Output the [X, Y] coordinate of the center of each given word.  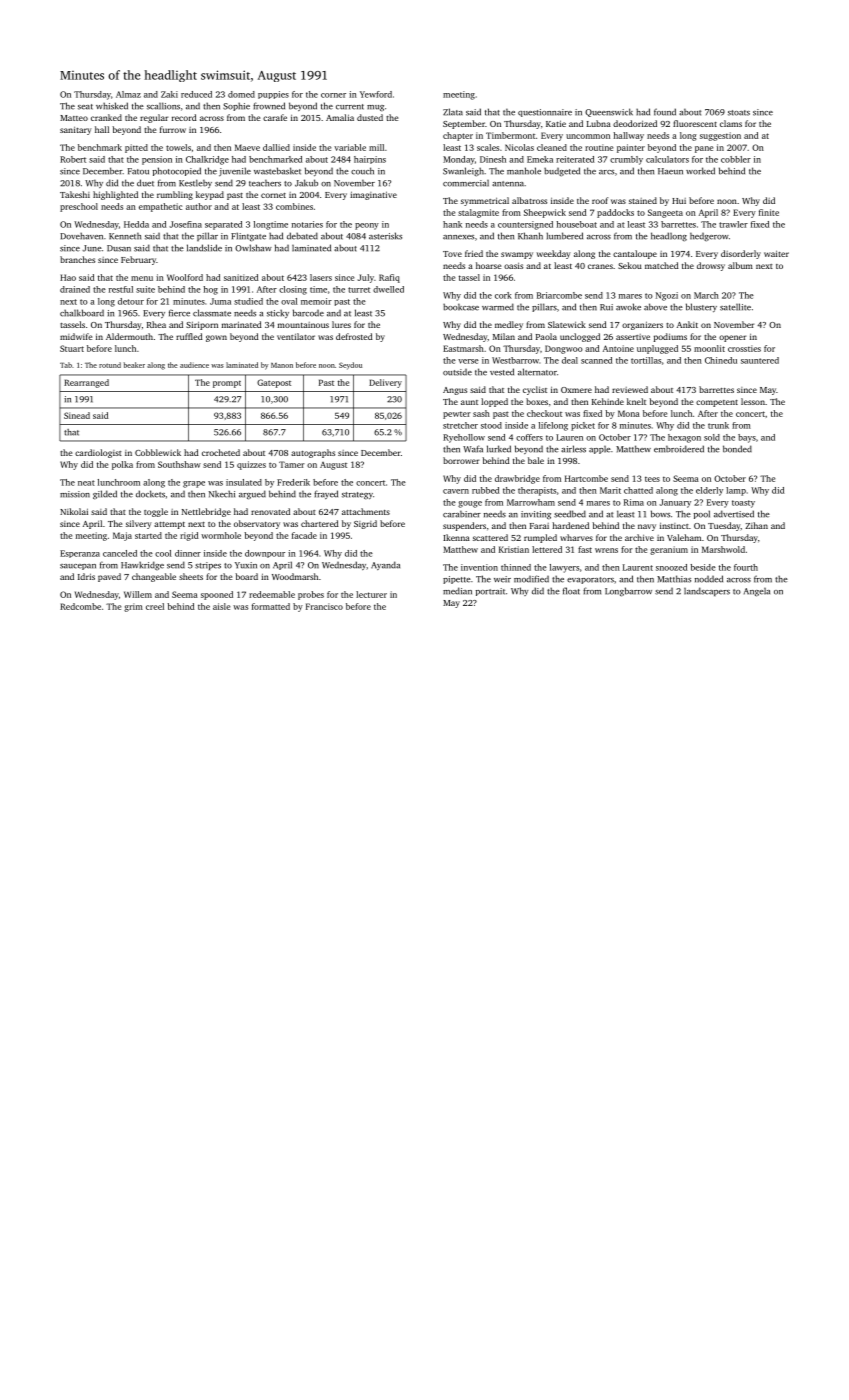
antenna [508, 184]
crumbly [626, 160]
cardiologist [98, 453]
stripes [208, 566]
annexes [458, 237]
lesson [753, 401]
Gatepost [274, 383]
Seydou [350, 366]
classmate [212, 313]
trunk [718, 425]
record [184, 117]
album [740, 265]
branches [77, 259]
